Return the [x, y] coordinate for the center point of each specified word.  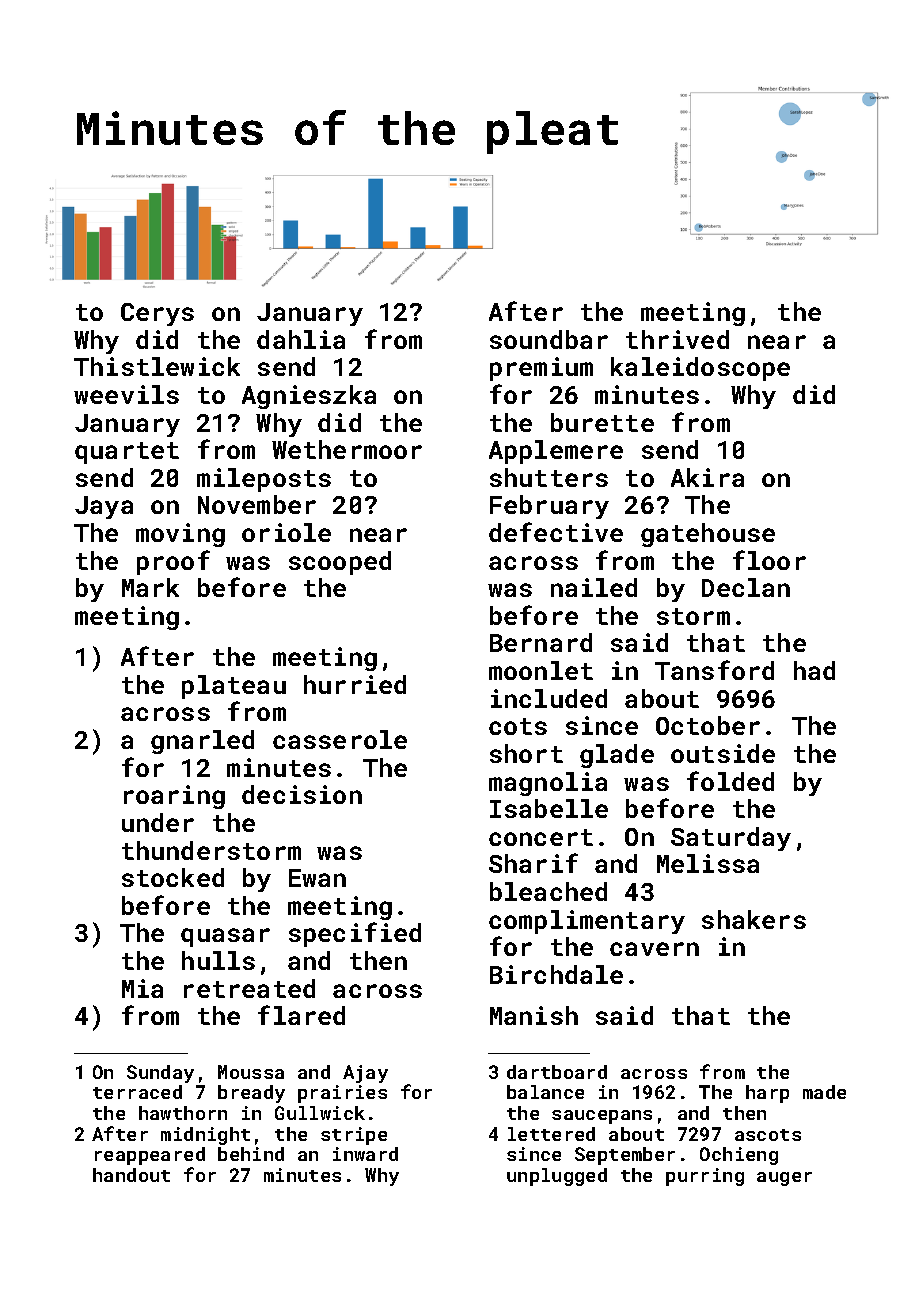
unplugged [557, 1177]
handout [131, 1175]
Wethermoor [347, 449]
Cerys [157, 314]
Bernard [541, 642]
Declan [746, 587]
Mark [150, 587]
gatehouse [708, 535]
